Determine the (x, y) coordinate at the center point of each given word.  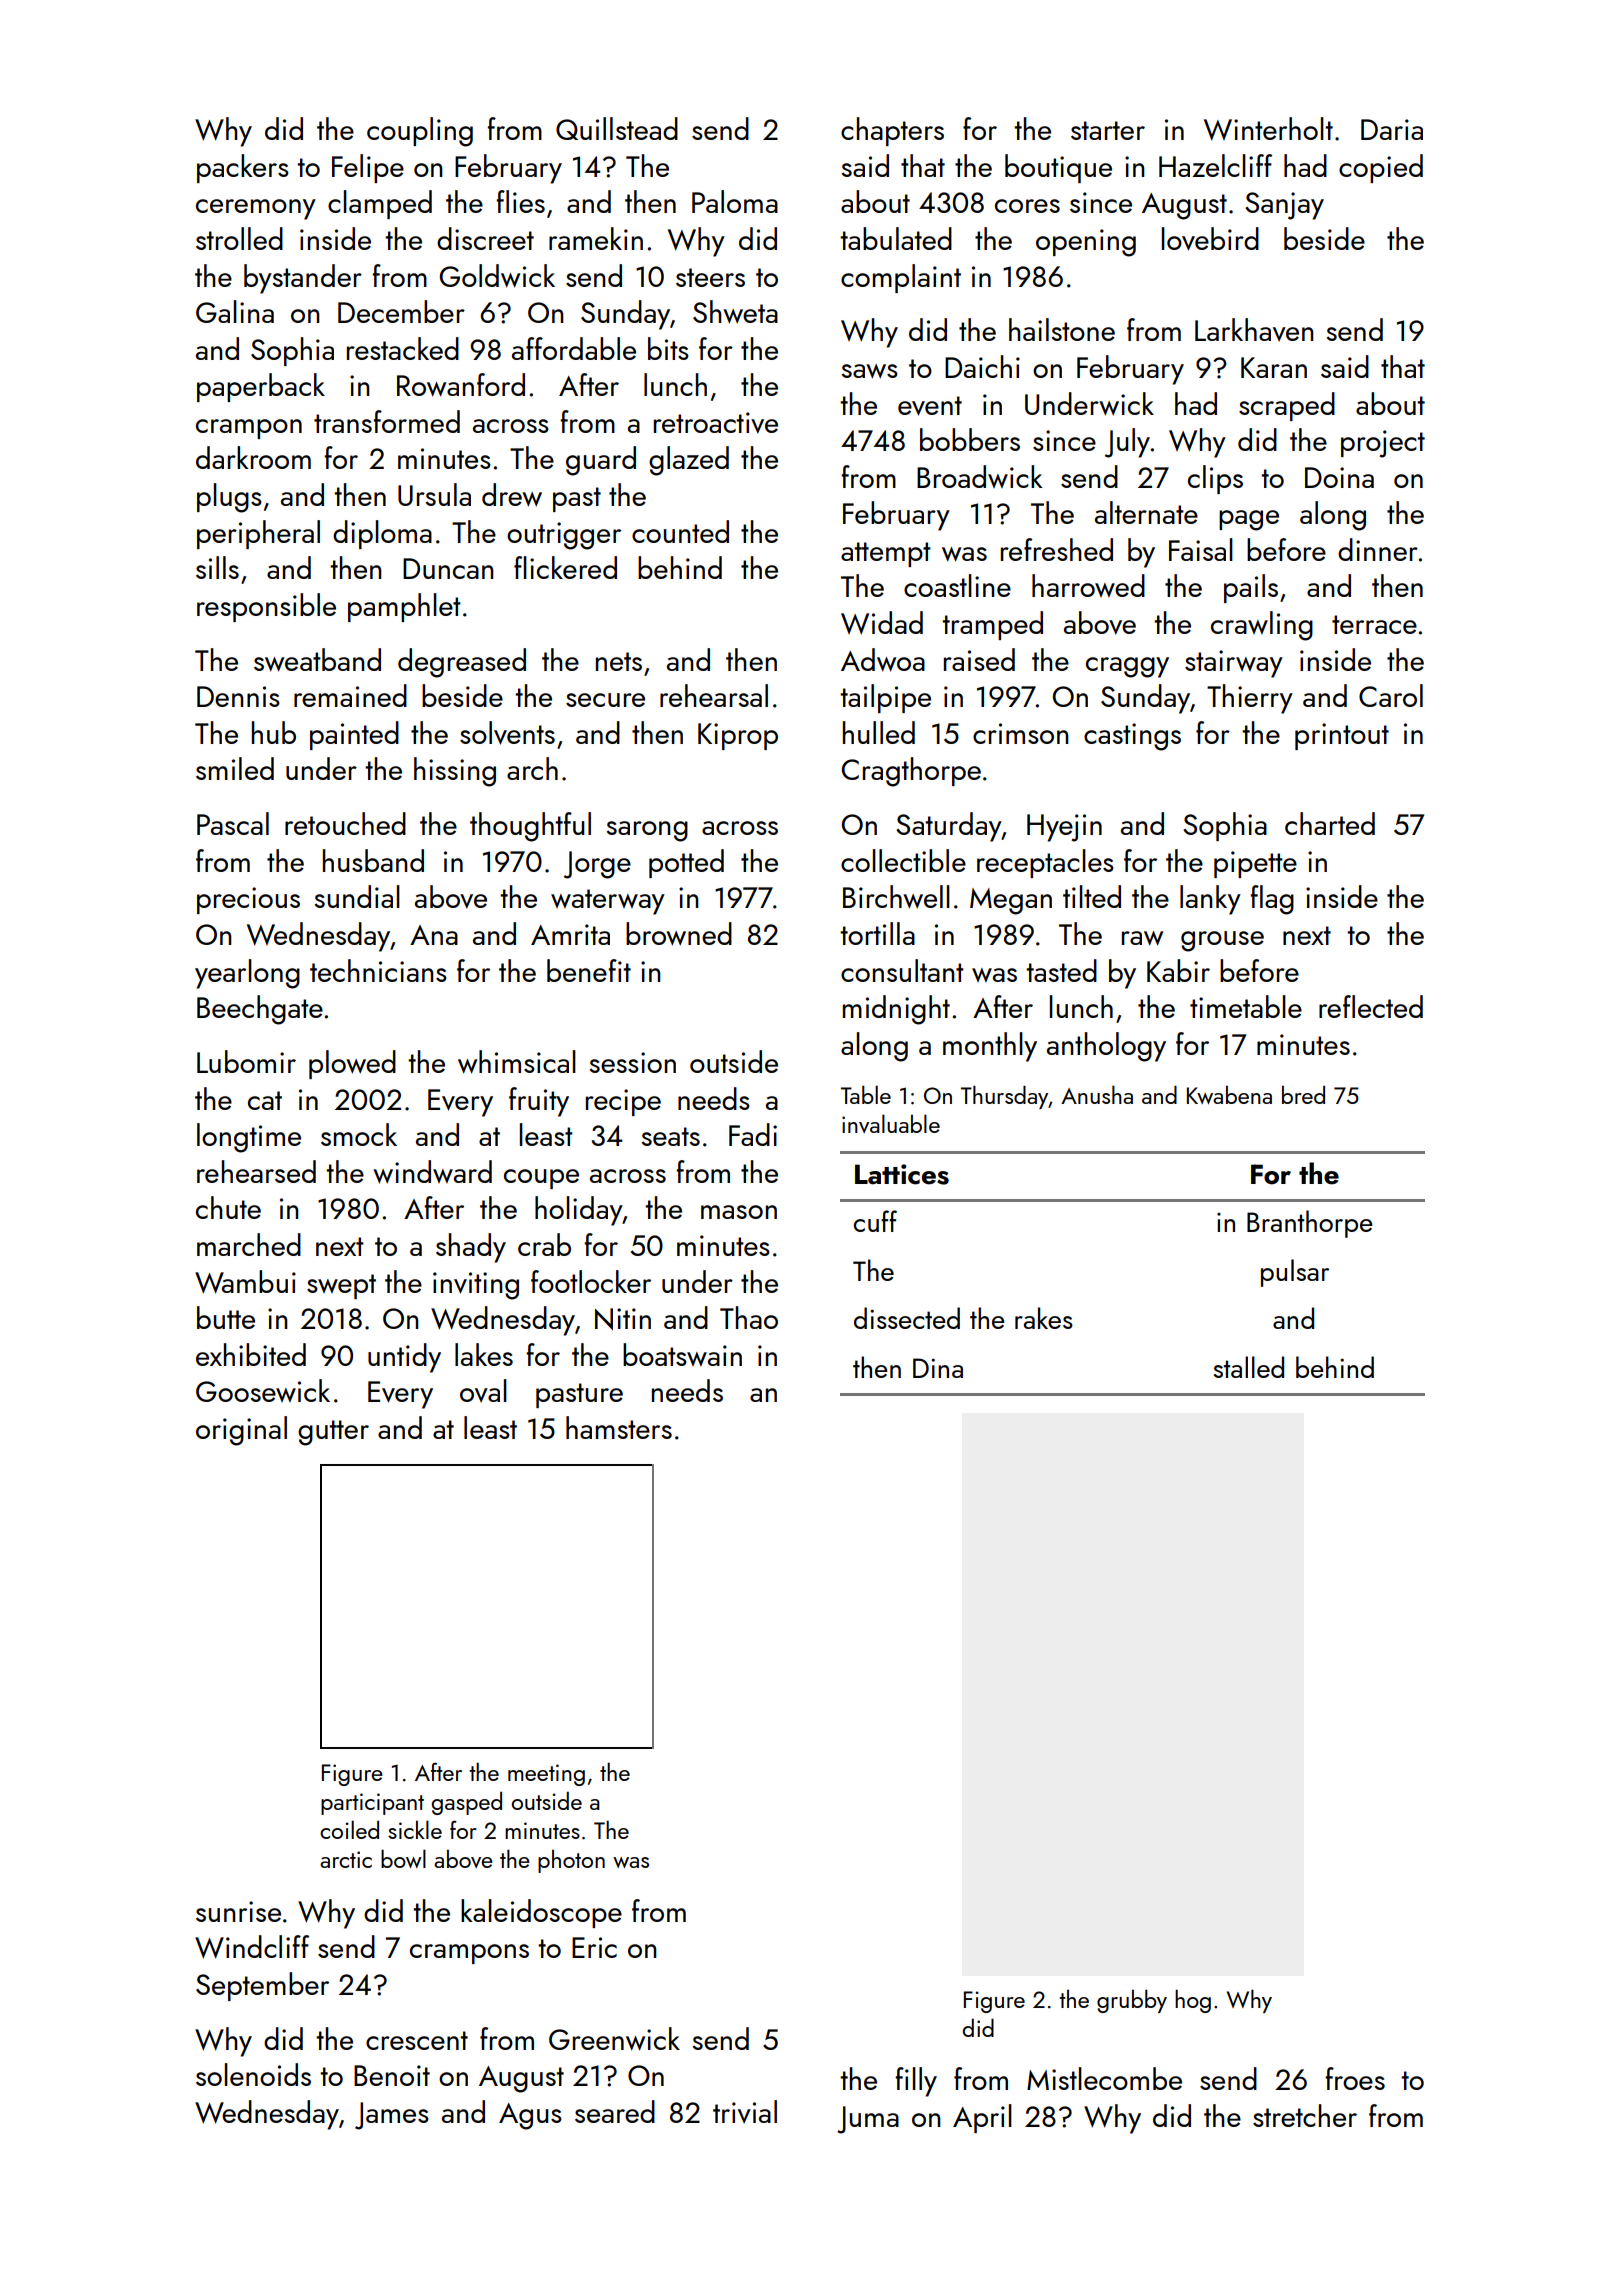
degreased (462, 663)
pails (1251, 588)
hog (1193, 2001)
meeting (546, 1775)
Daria (1392, 129)
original (241, 1431)
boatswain (682, 1354)
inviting (476, 1286)
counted (680, 531)
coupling (420, 132)
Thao (749, 1317)
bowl (403, 1858)
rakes (1044, 1318)
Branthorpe (1310, 1224)
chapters (892, 131)
